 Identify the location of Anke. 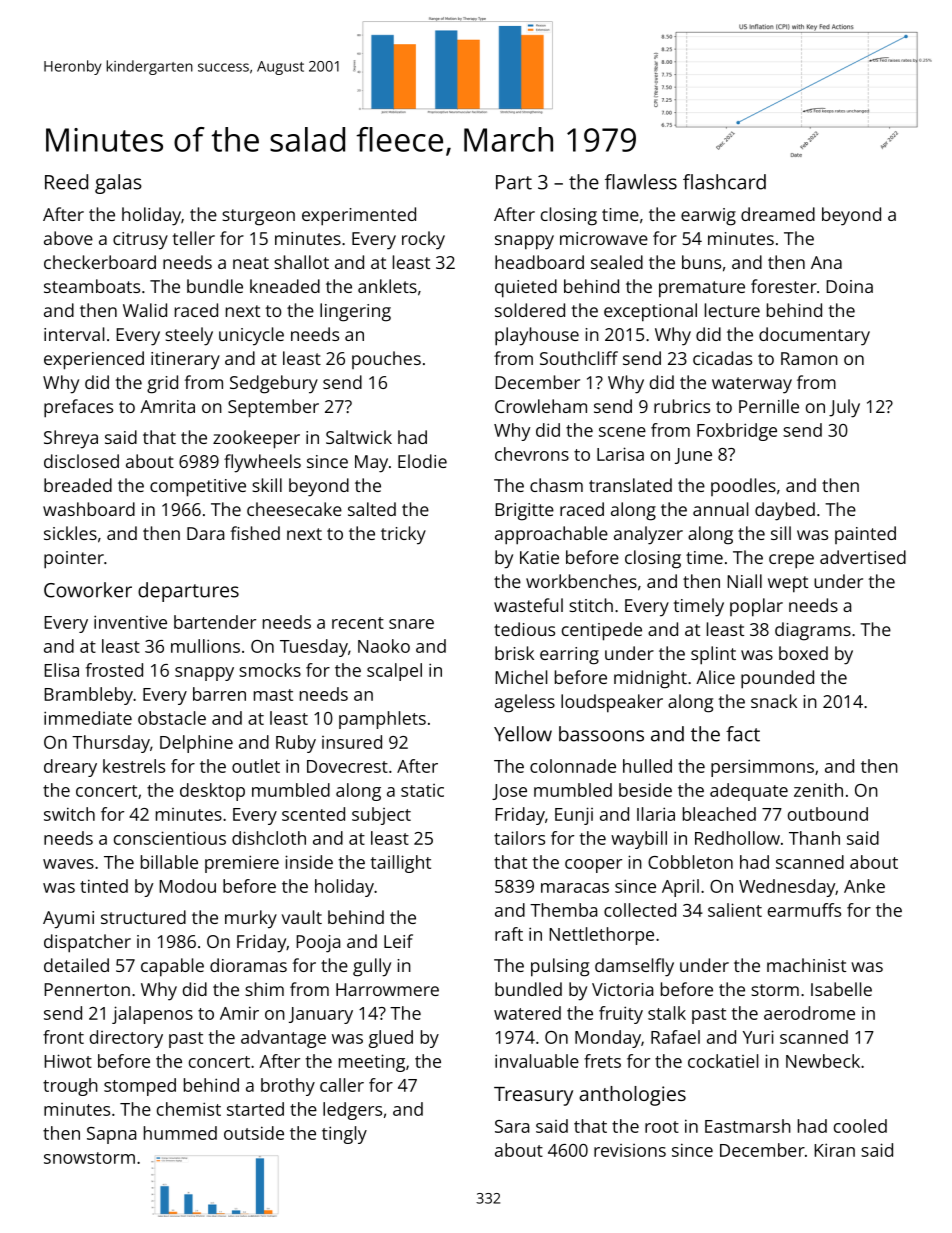
(864, 886).
